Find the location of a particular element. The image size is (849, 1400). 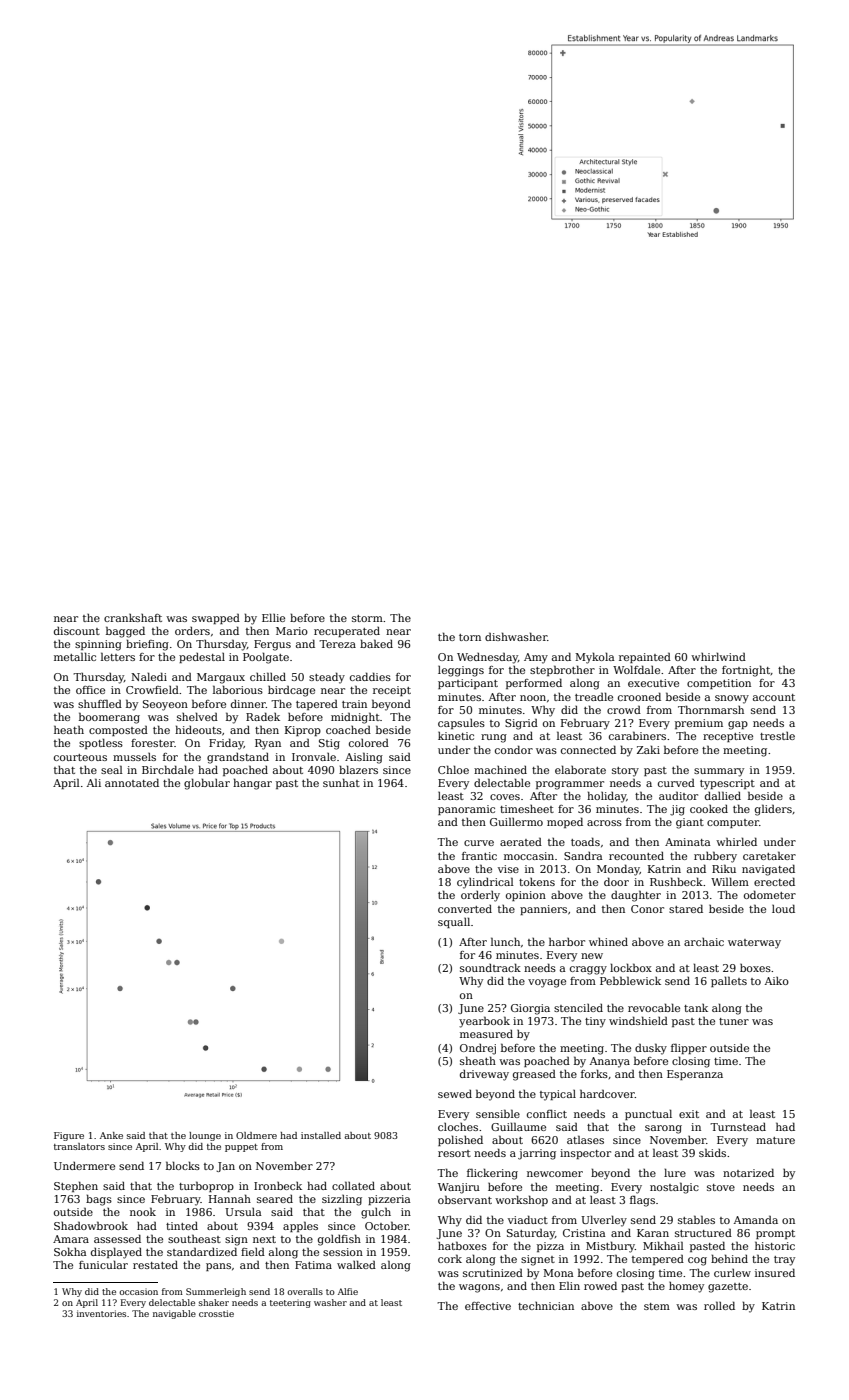

Aiko is located at coordinates (777, 981).
